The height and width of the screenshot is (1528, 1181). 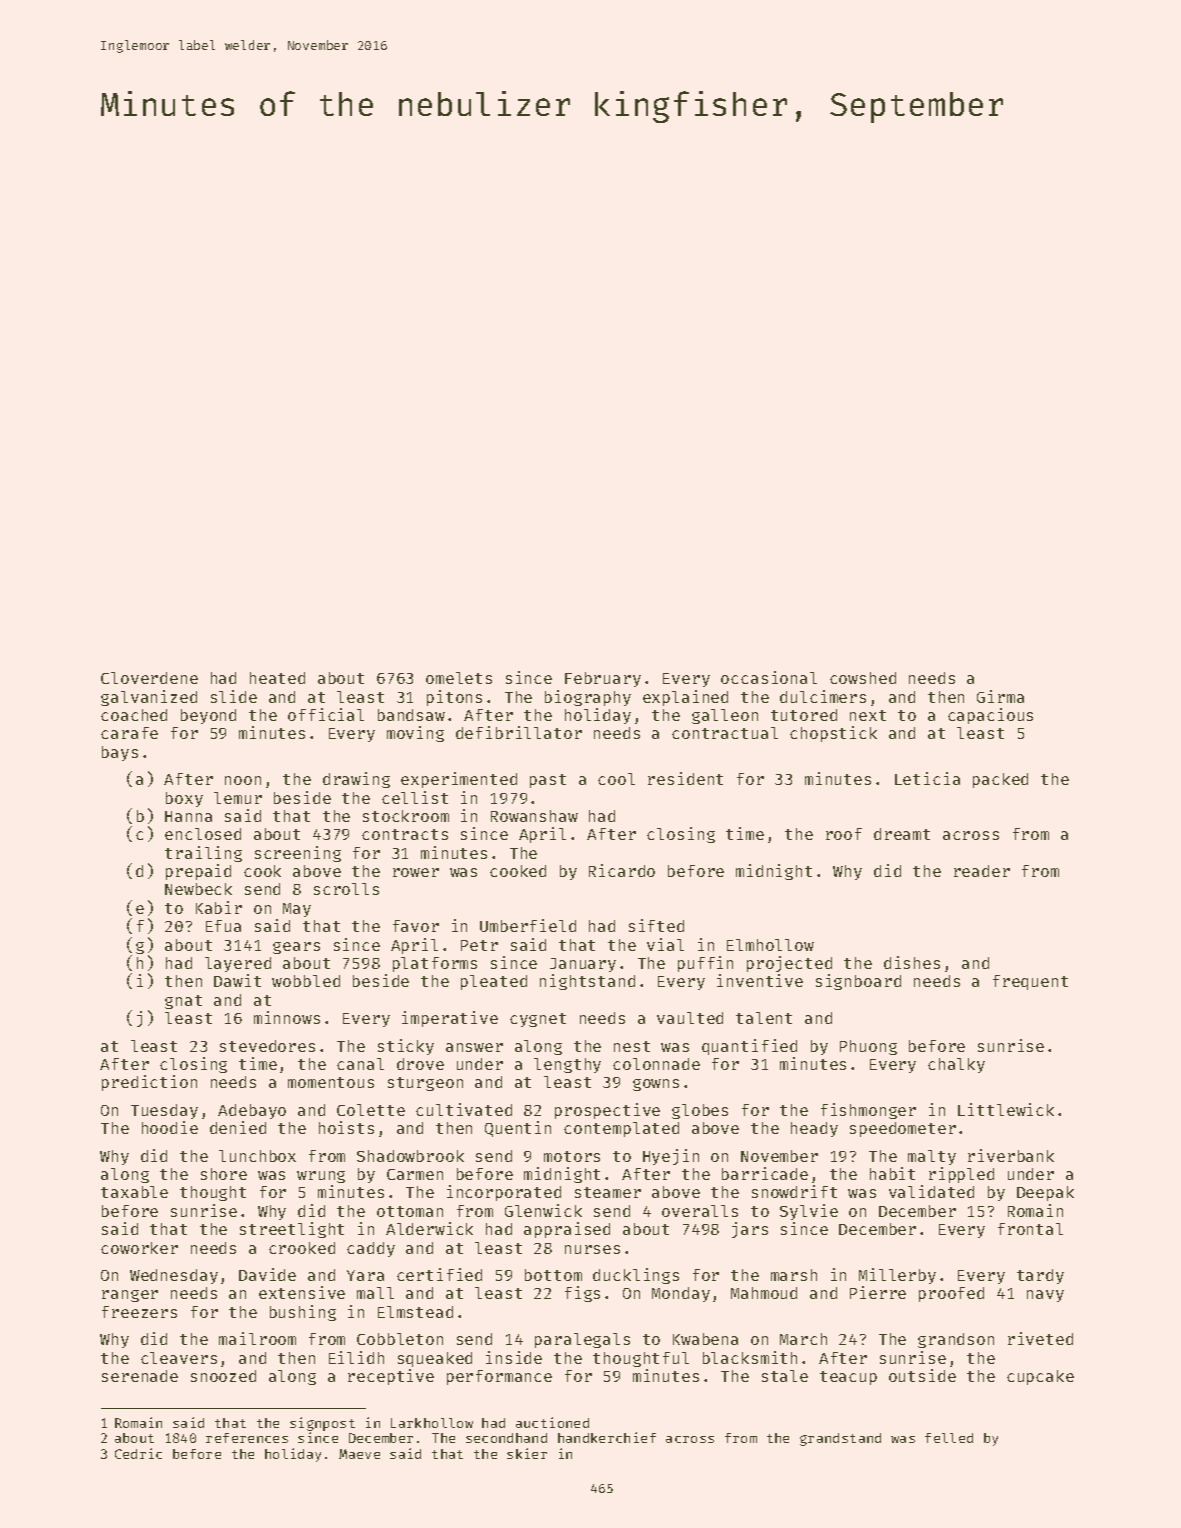 What do you see at coordinates (582, 1294) in the screenshot?
I see `figs` at bounding box center [582, 1294].
